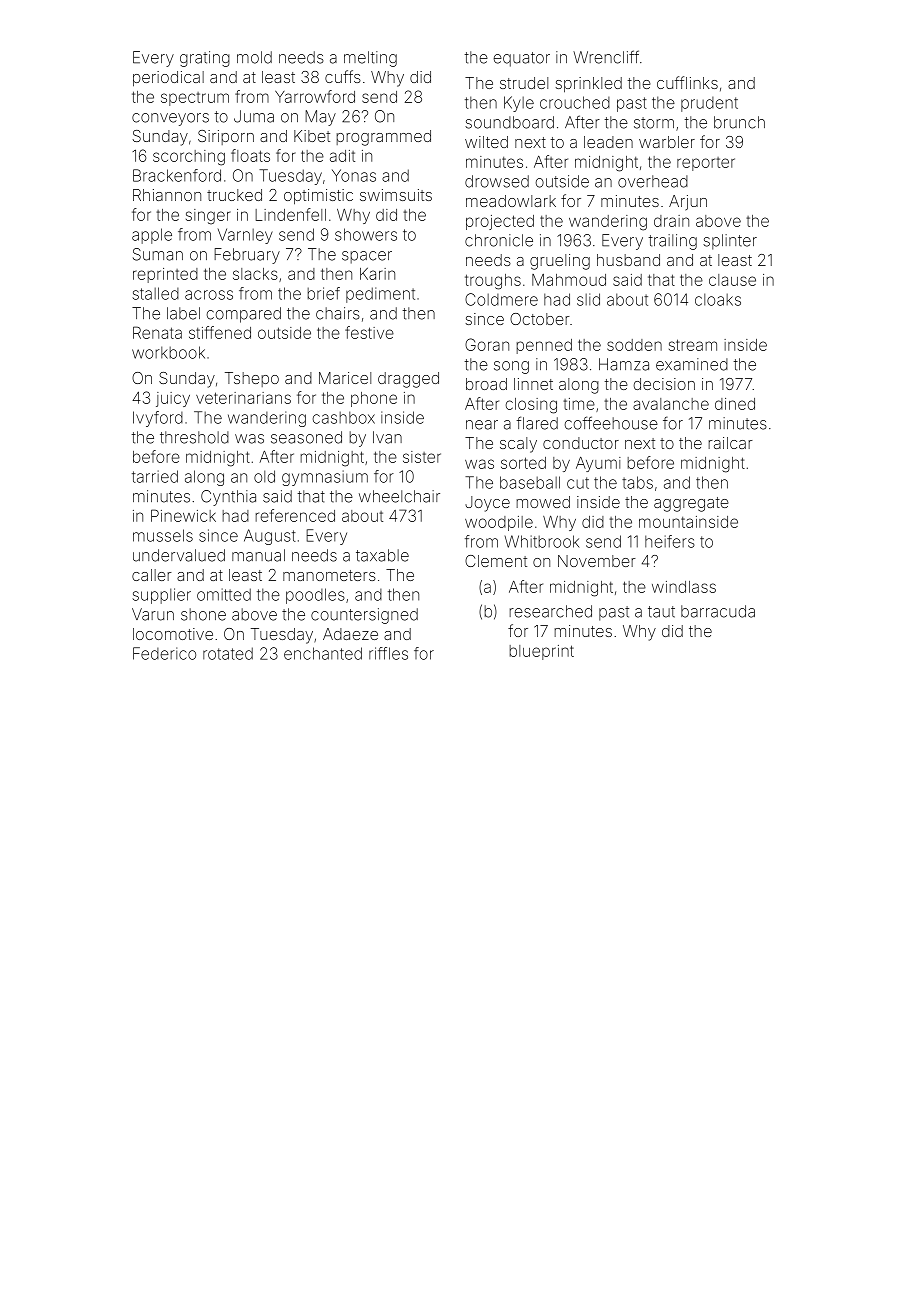  What do you see at coordinates (693, 345) in the screenshot?
I see `stream` at bounding box center [693, 345].
